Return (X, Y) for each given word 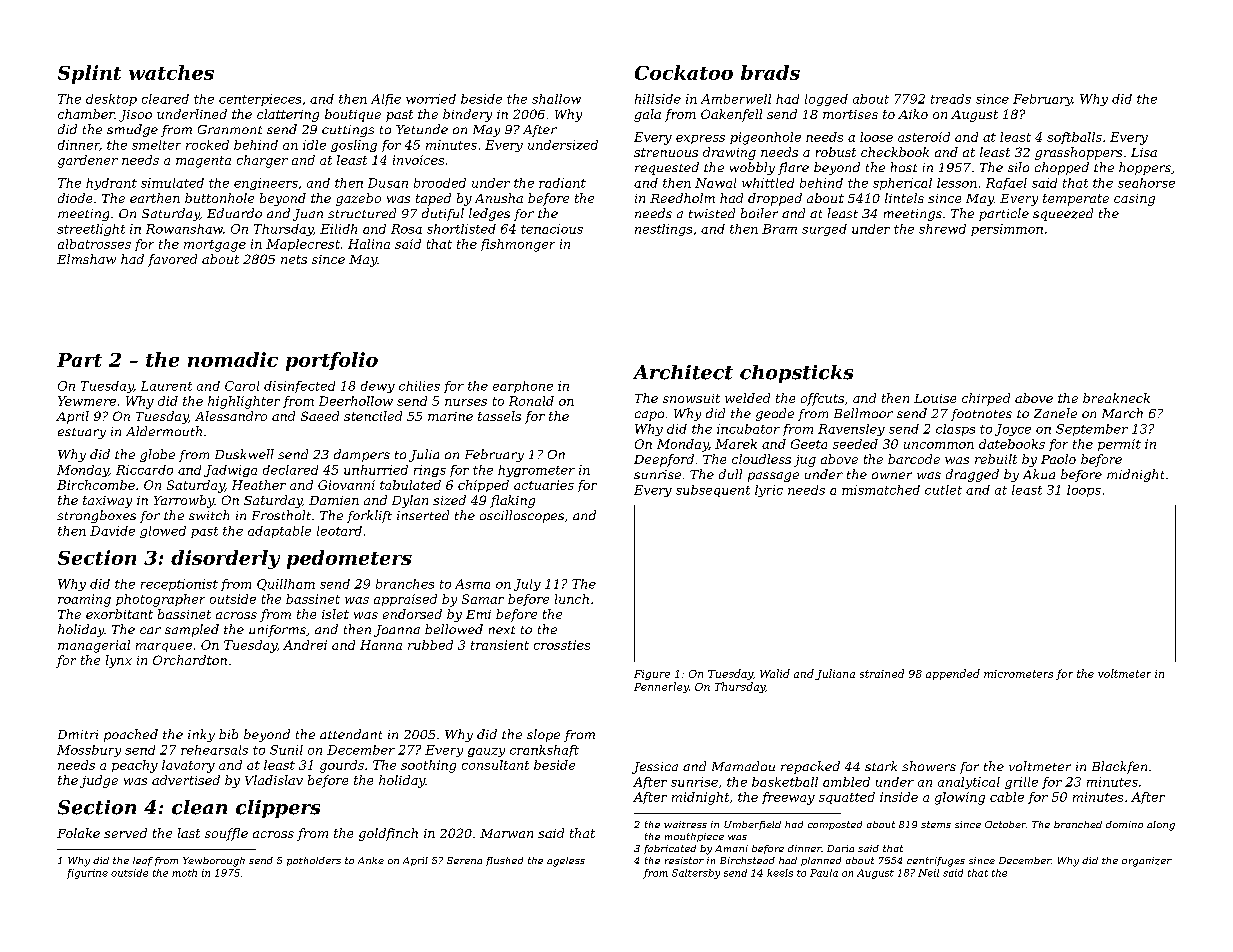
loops (1084, 491)
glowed (163, 532)
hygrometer (536, 471)
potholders (314, 861)
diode (75, 198)
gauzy (486, 752)
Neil (928, 873)
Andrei (305, 645)
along (1161, 826)
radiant (562, 183)
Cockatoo (684, 72)
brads (770, 72)
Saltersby (696, 874)
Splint (89, 74)
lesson (957, 183)
